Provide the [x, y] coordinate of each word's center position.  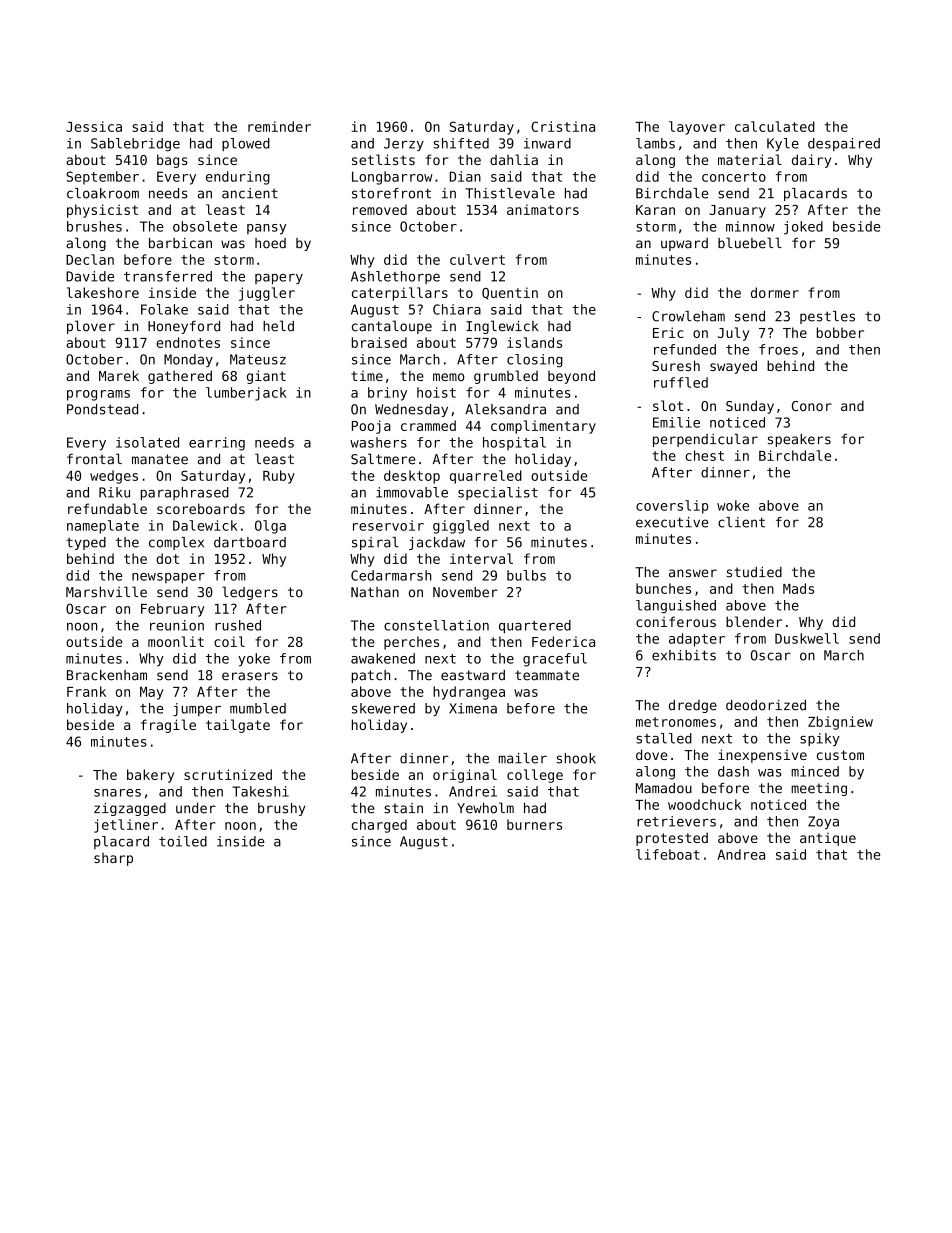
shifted [461, 143]
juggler [267, 294]
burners [534, 824]
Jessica [94, 126]
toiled [183, 841]
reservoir [388, 525]
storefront [391, 193]
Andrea [741, 854]
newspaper [168, 578]
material [750, 159]
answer [693, 573]
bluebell [750, 243]
